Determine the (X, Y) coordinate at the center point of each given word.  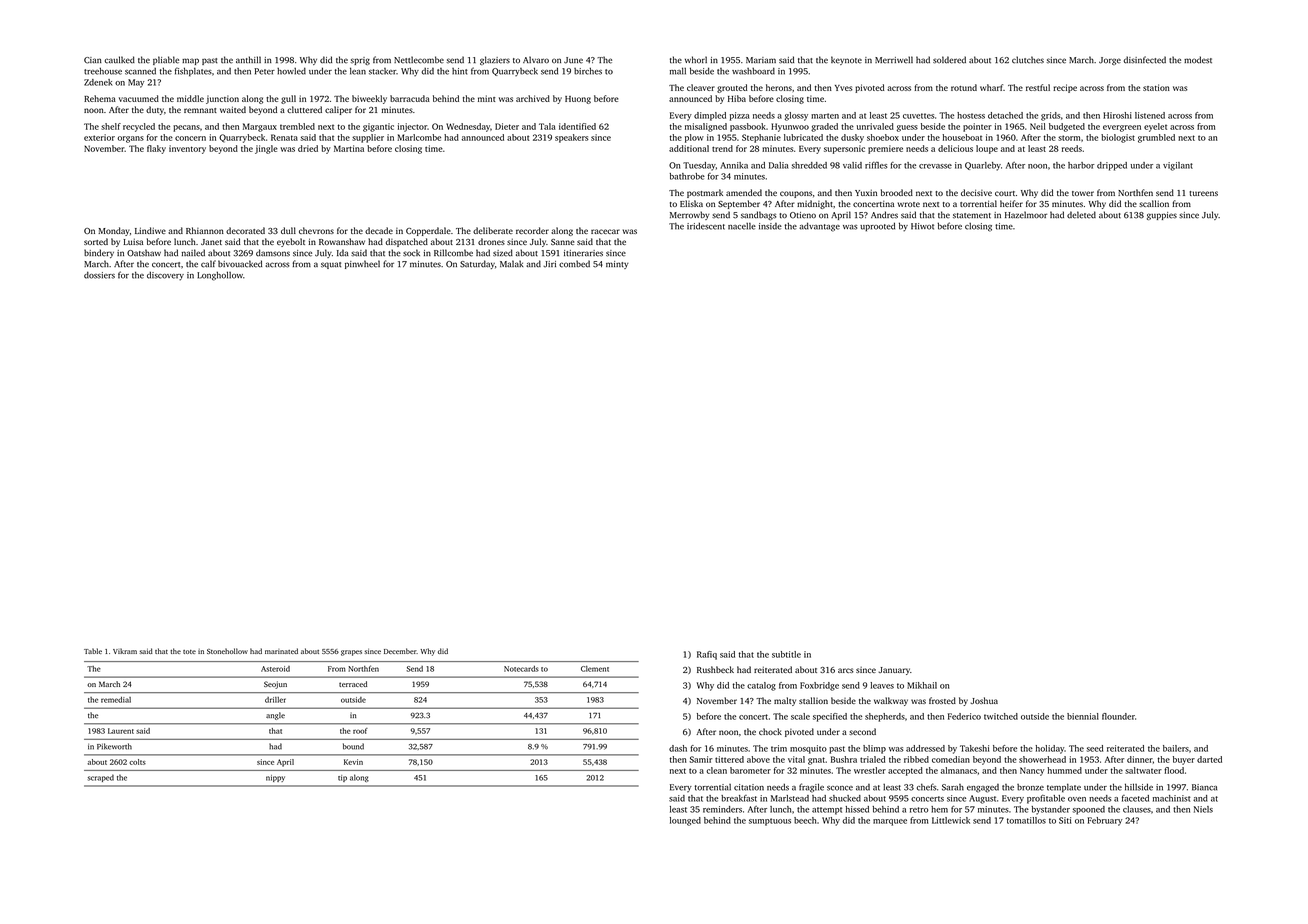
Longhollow (220, 276)
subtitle (786, 654)
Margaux (260, 127)
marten (825, 116)
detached (1005, 115)
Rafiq (707, 655)
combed (574, 264)
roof (360, 731)
